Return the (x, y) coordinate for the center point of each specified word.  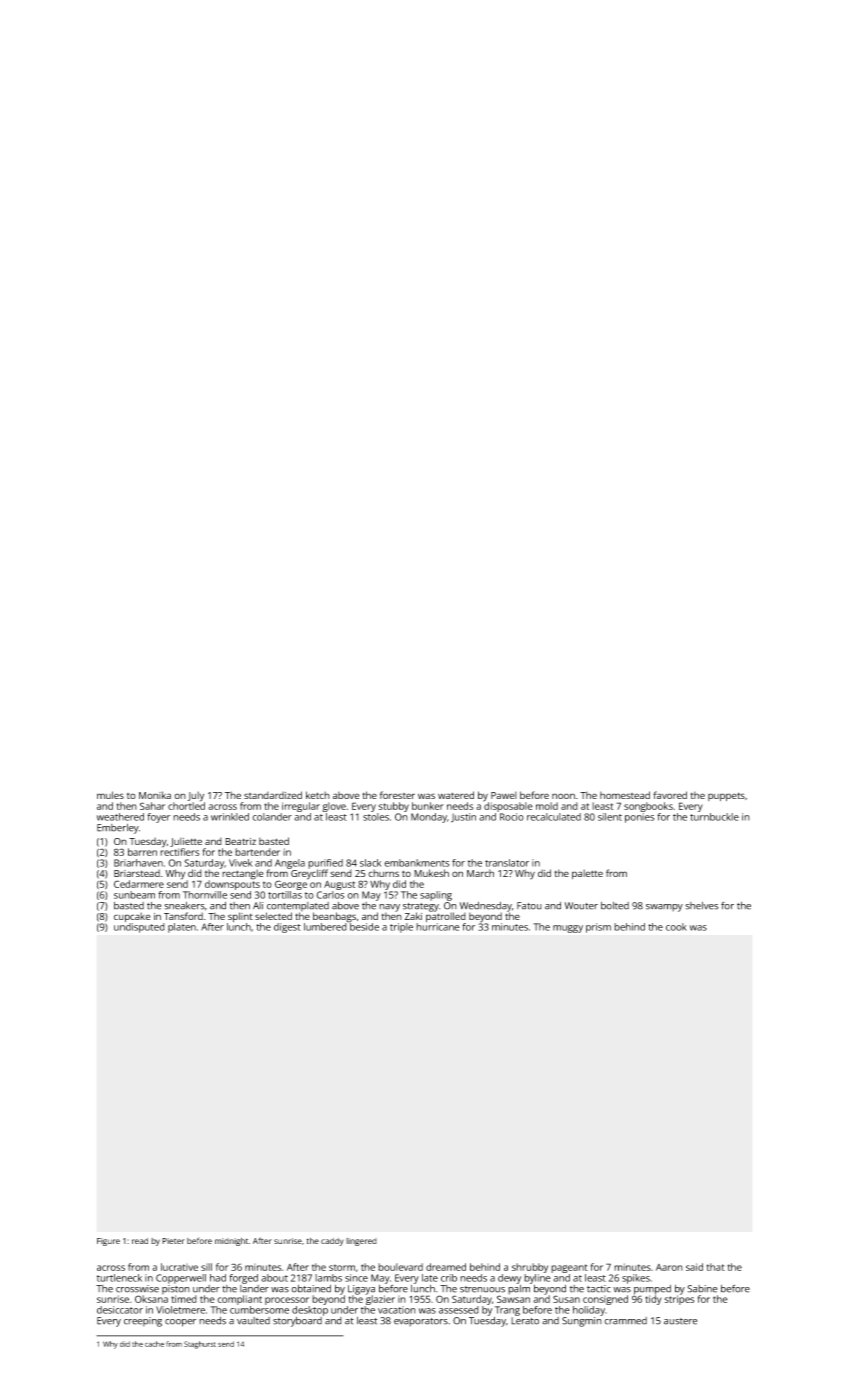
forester (397, 795)
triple (401, 928)
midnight (231, 1242)
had (218, 1278)
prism (598, 928)
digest (287, 928)
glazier (380, 1300)
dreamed (446, 1267)
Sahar (152, 806)
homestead (625, 795)
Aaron (669, 1267)
